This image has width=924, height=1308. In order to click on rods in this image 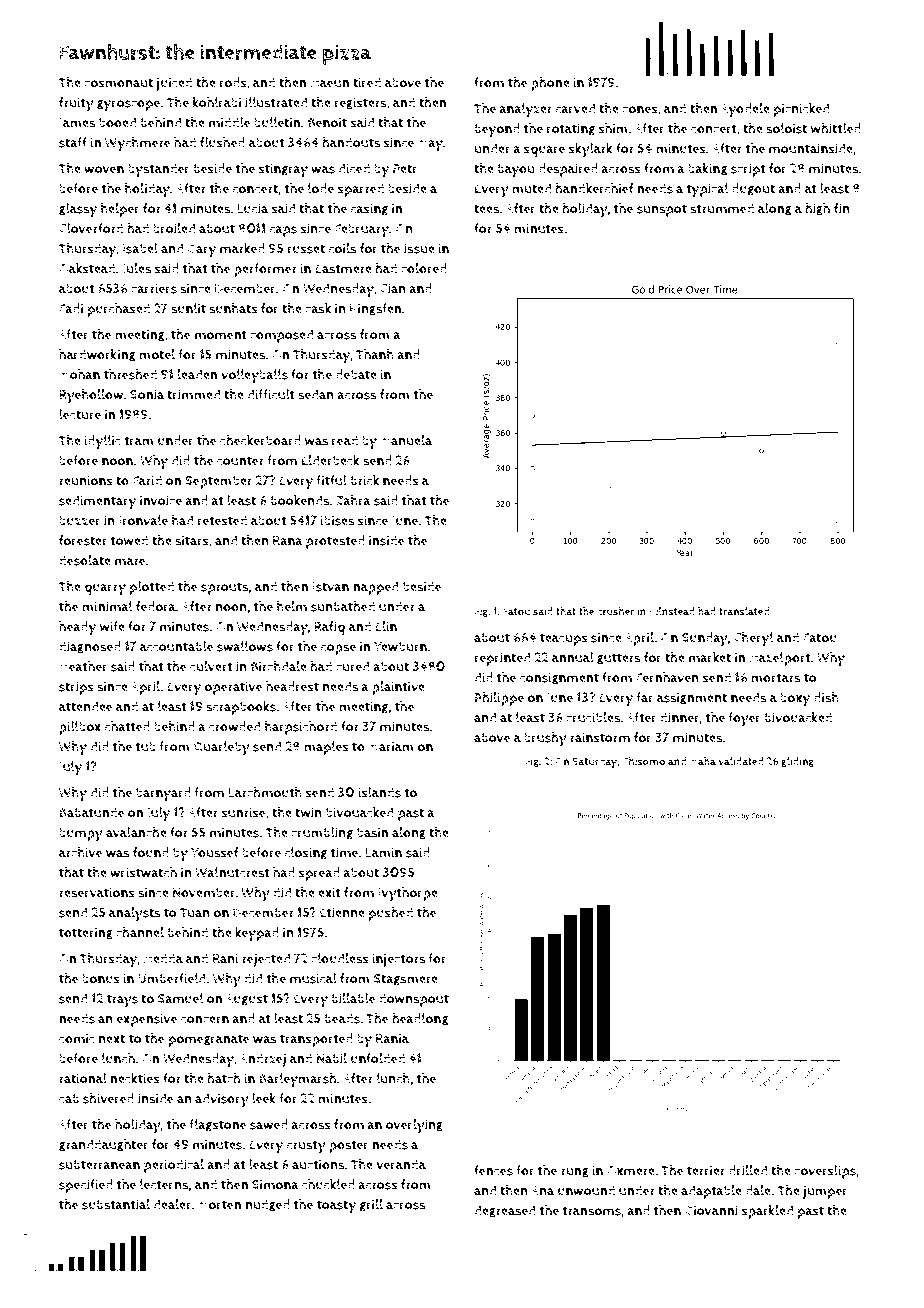, I will do `click(233, 82)`.
